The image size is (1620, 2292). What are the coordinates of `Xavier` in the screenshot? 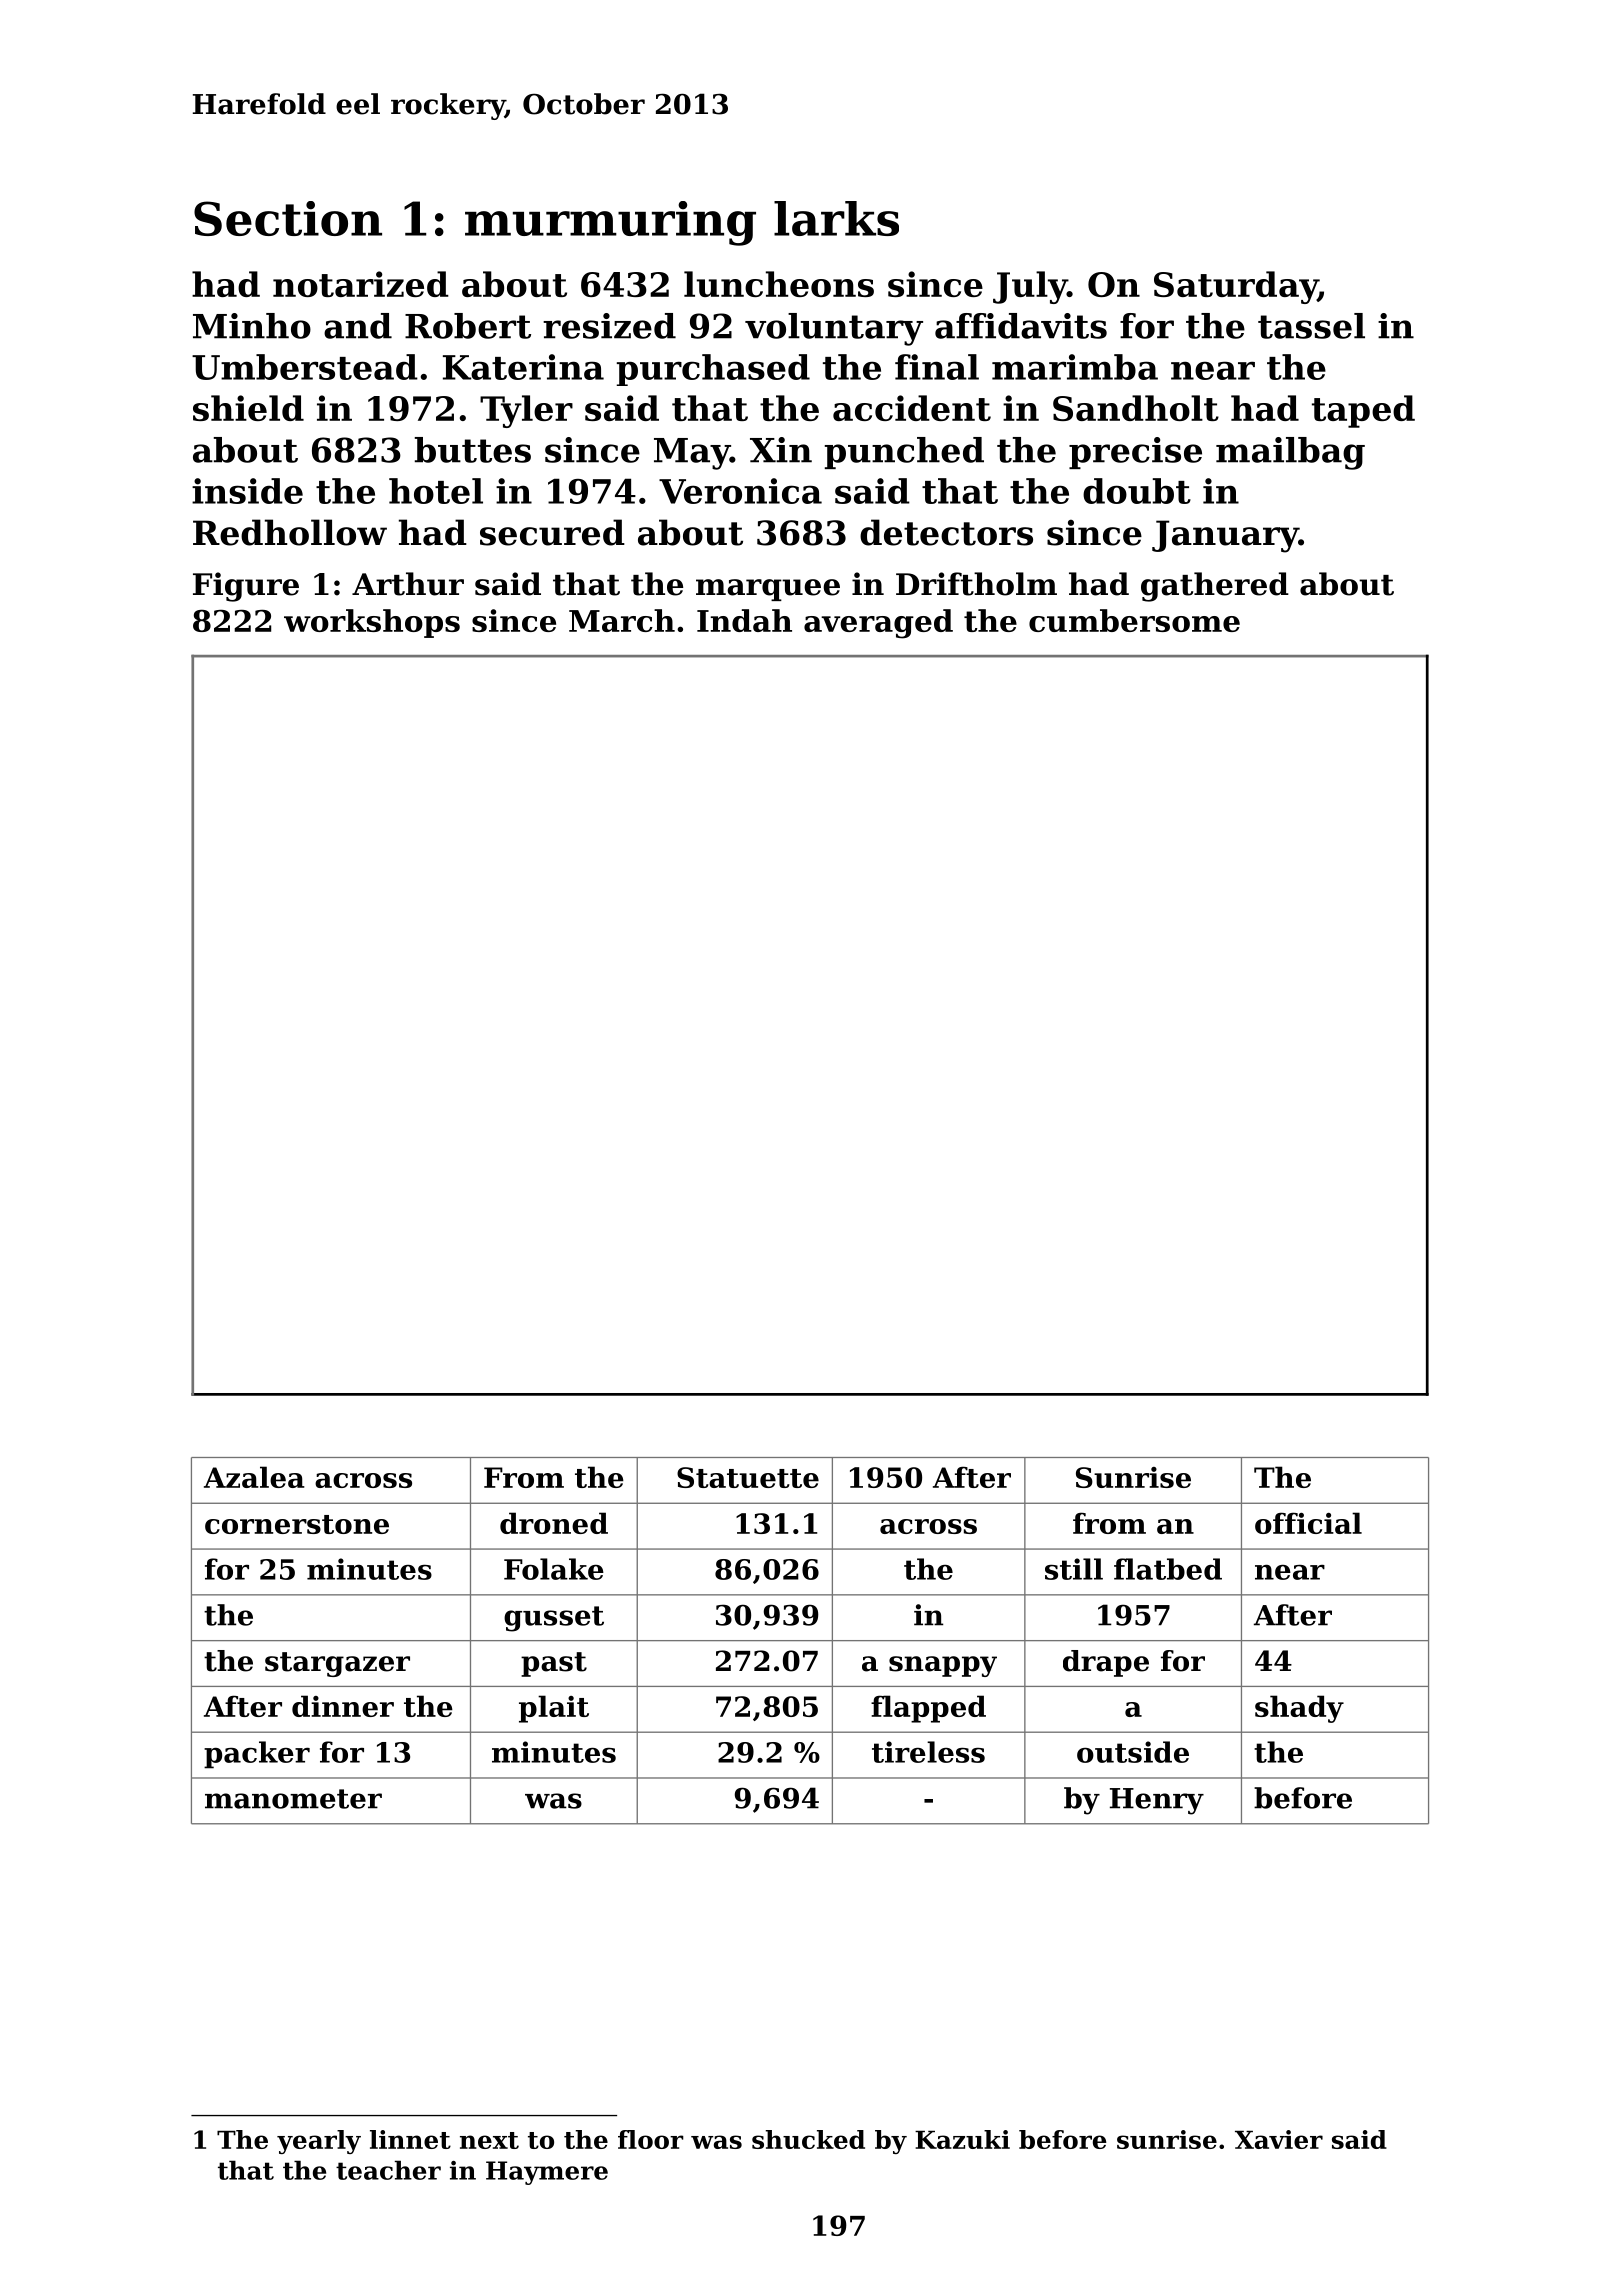 It's located at (1279, 2139).
